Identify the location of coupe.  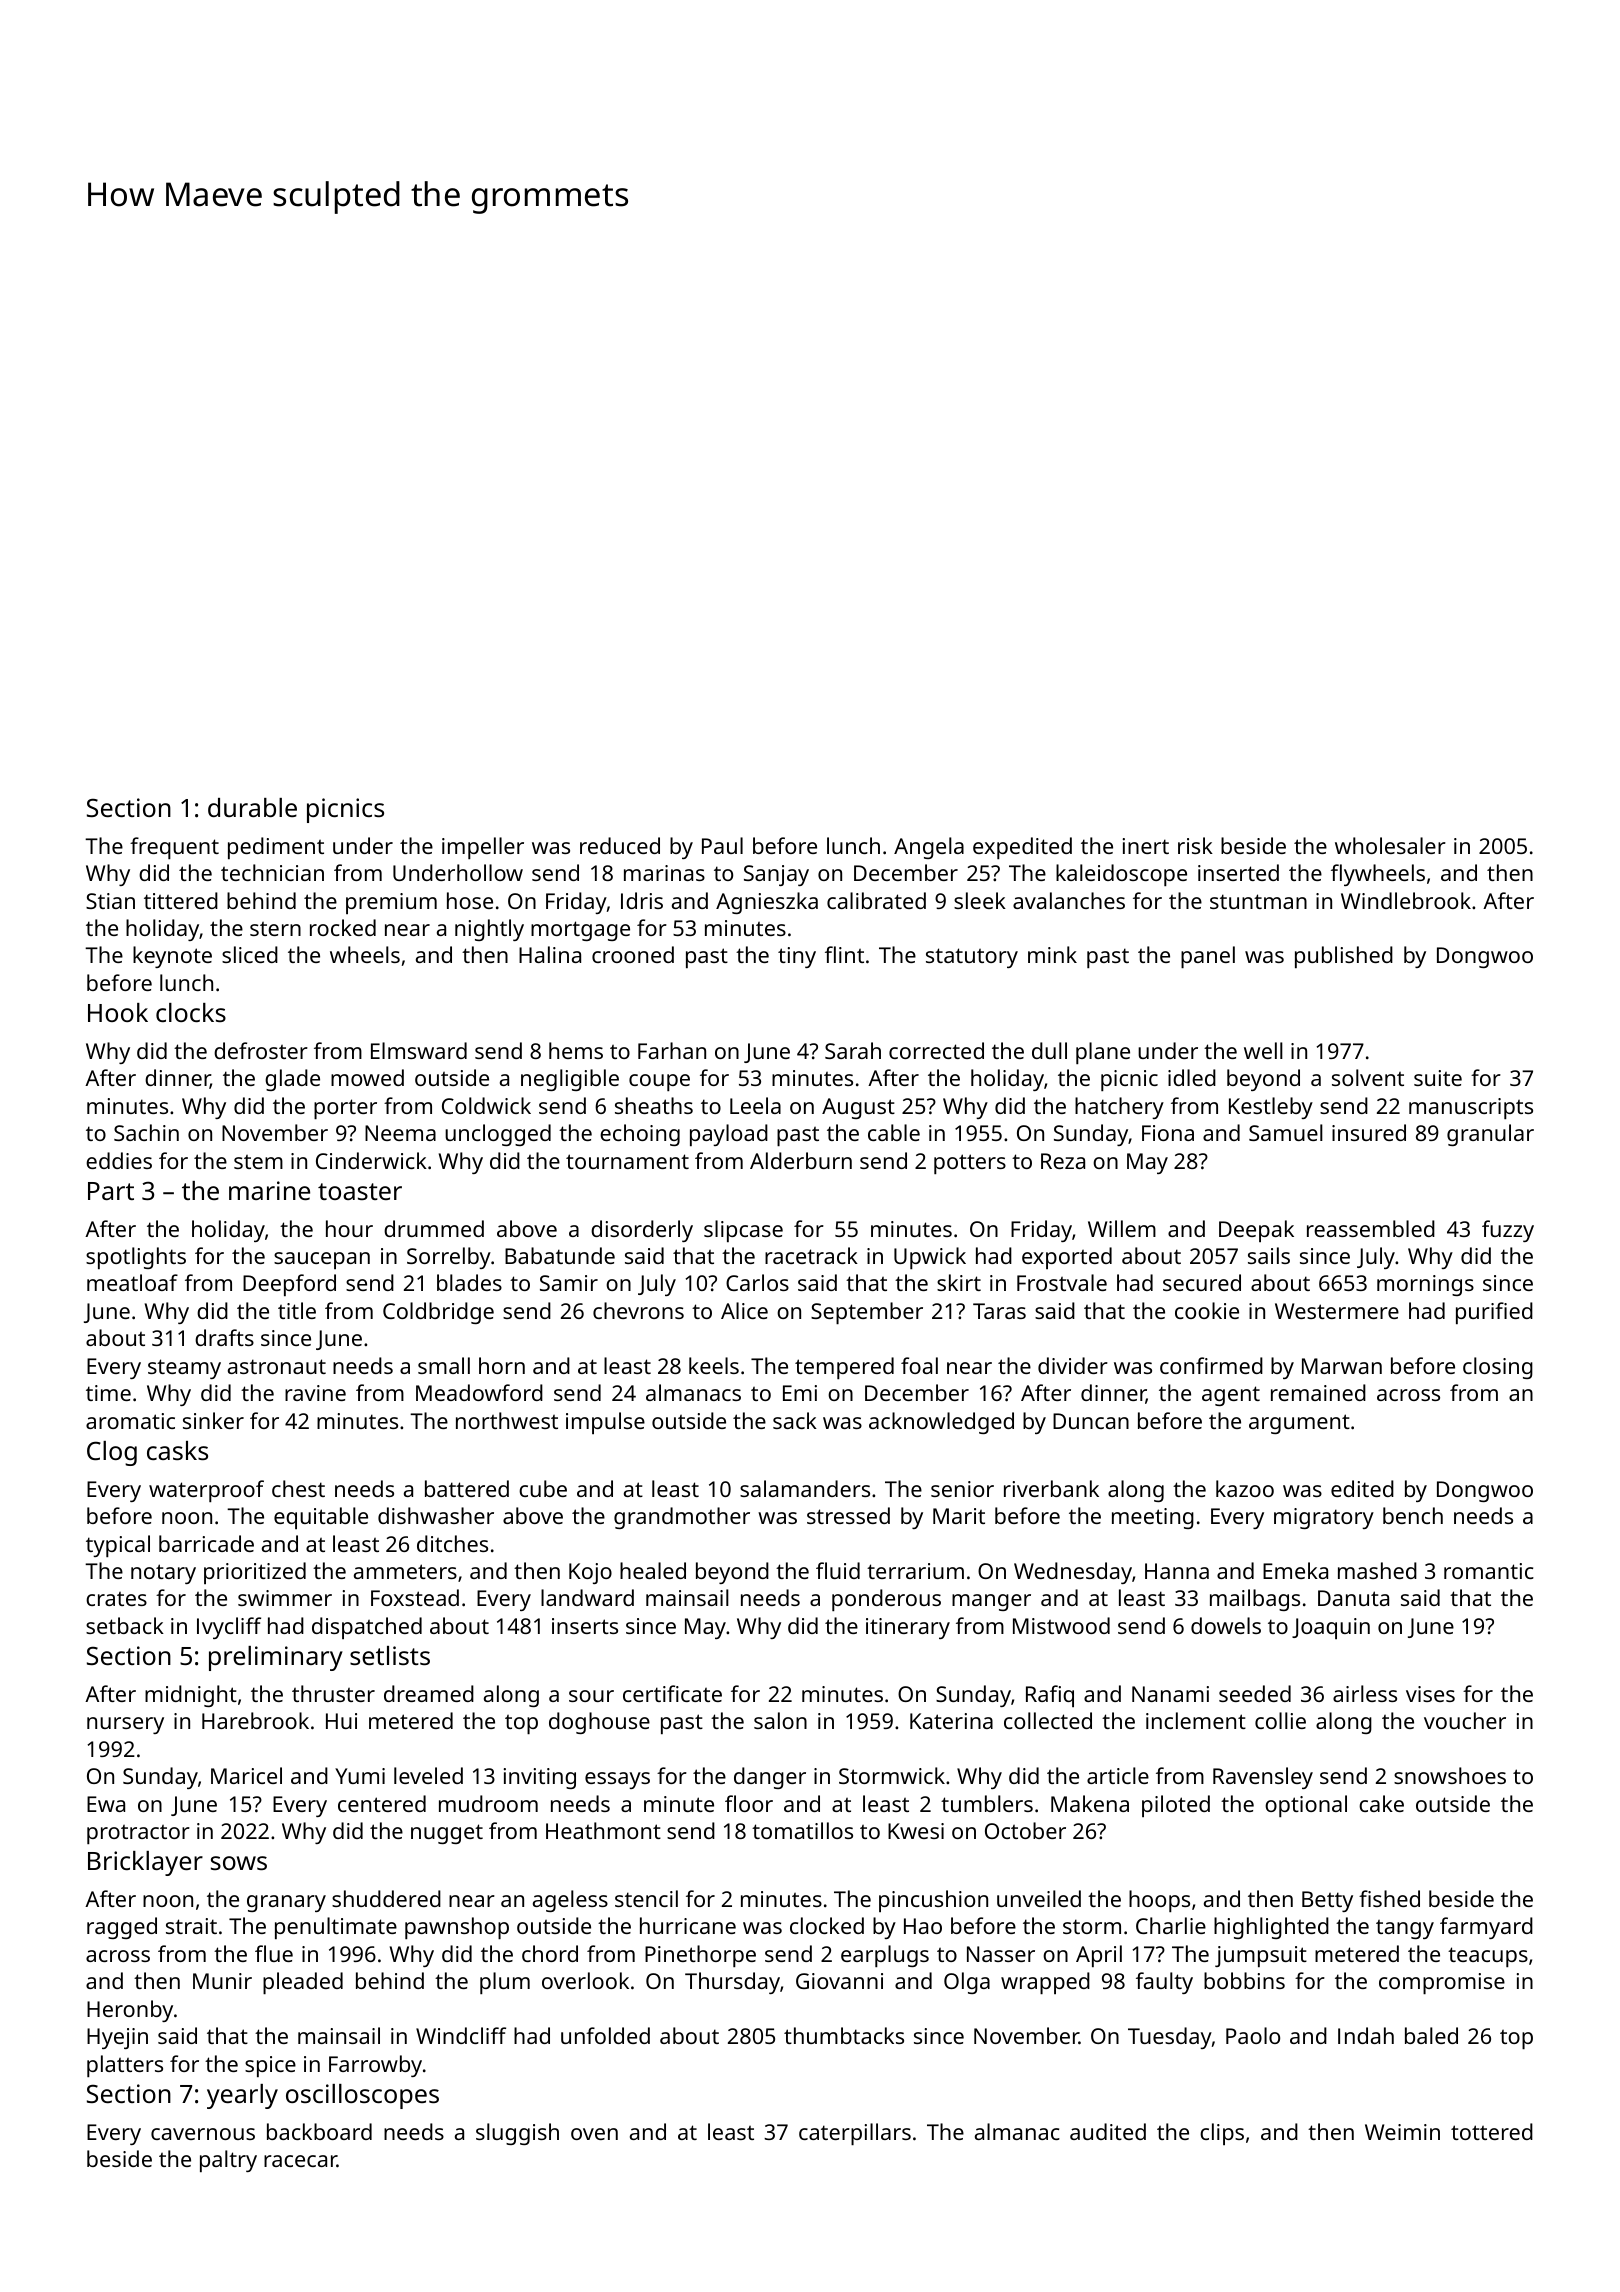
(659, 1082).
